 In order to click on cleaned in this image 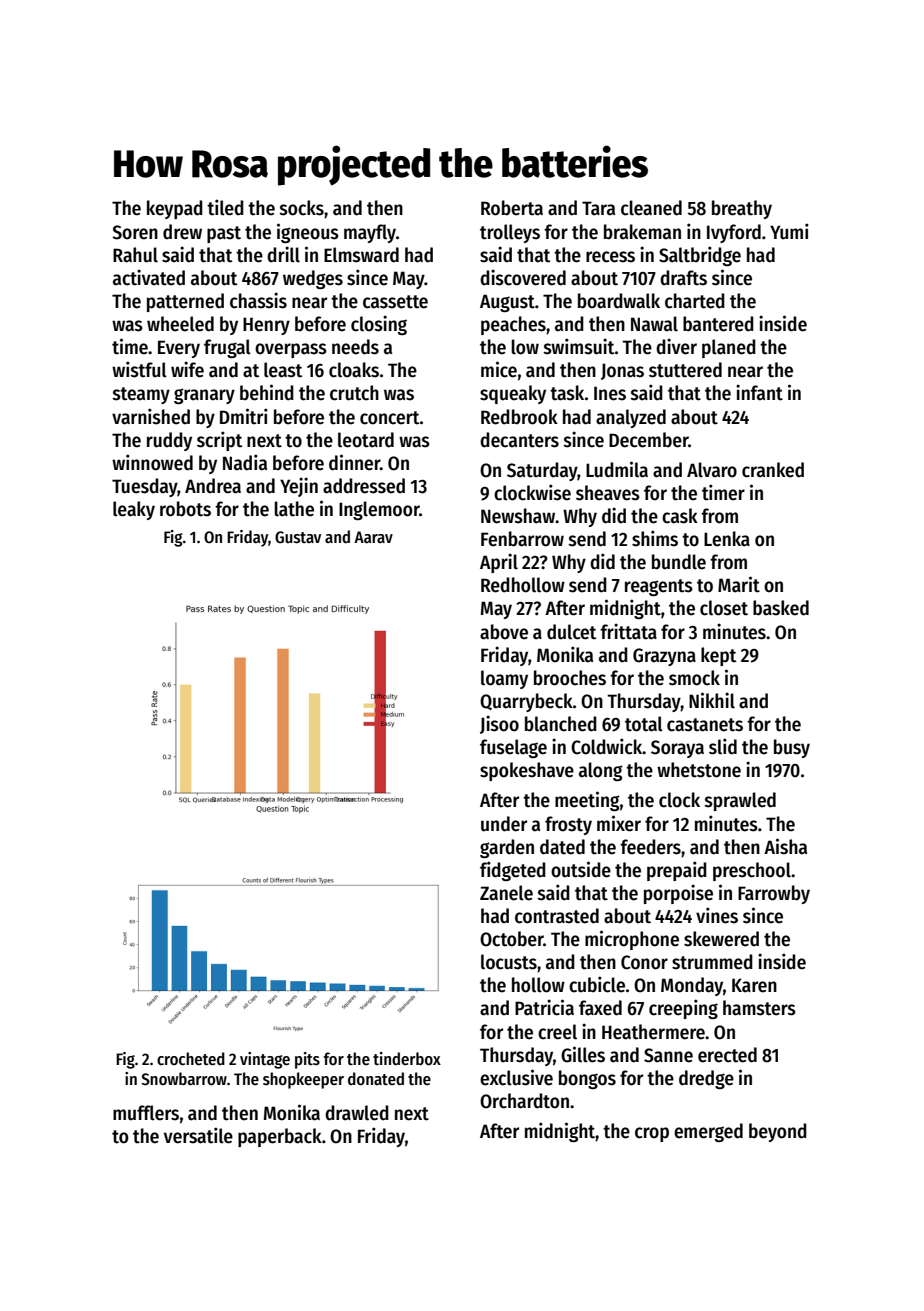, I will do `click(651, 208)`.
